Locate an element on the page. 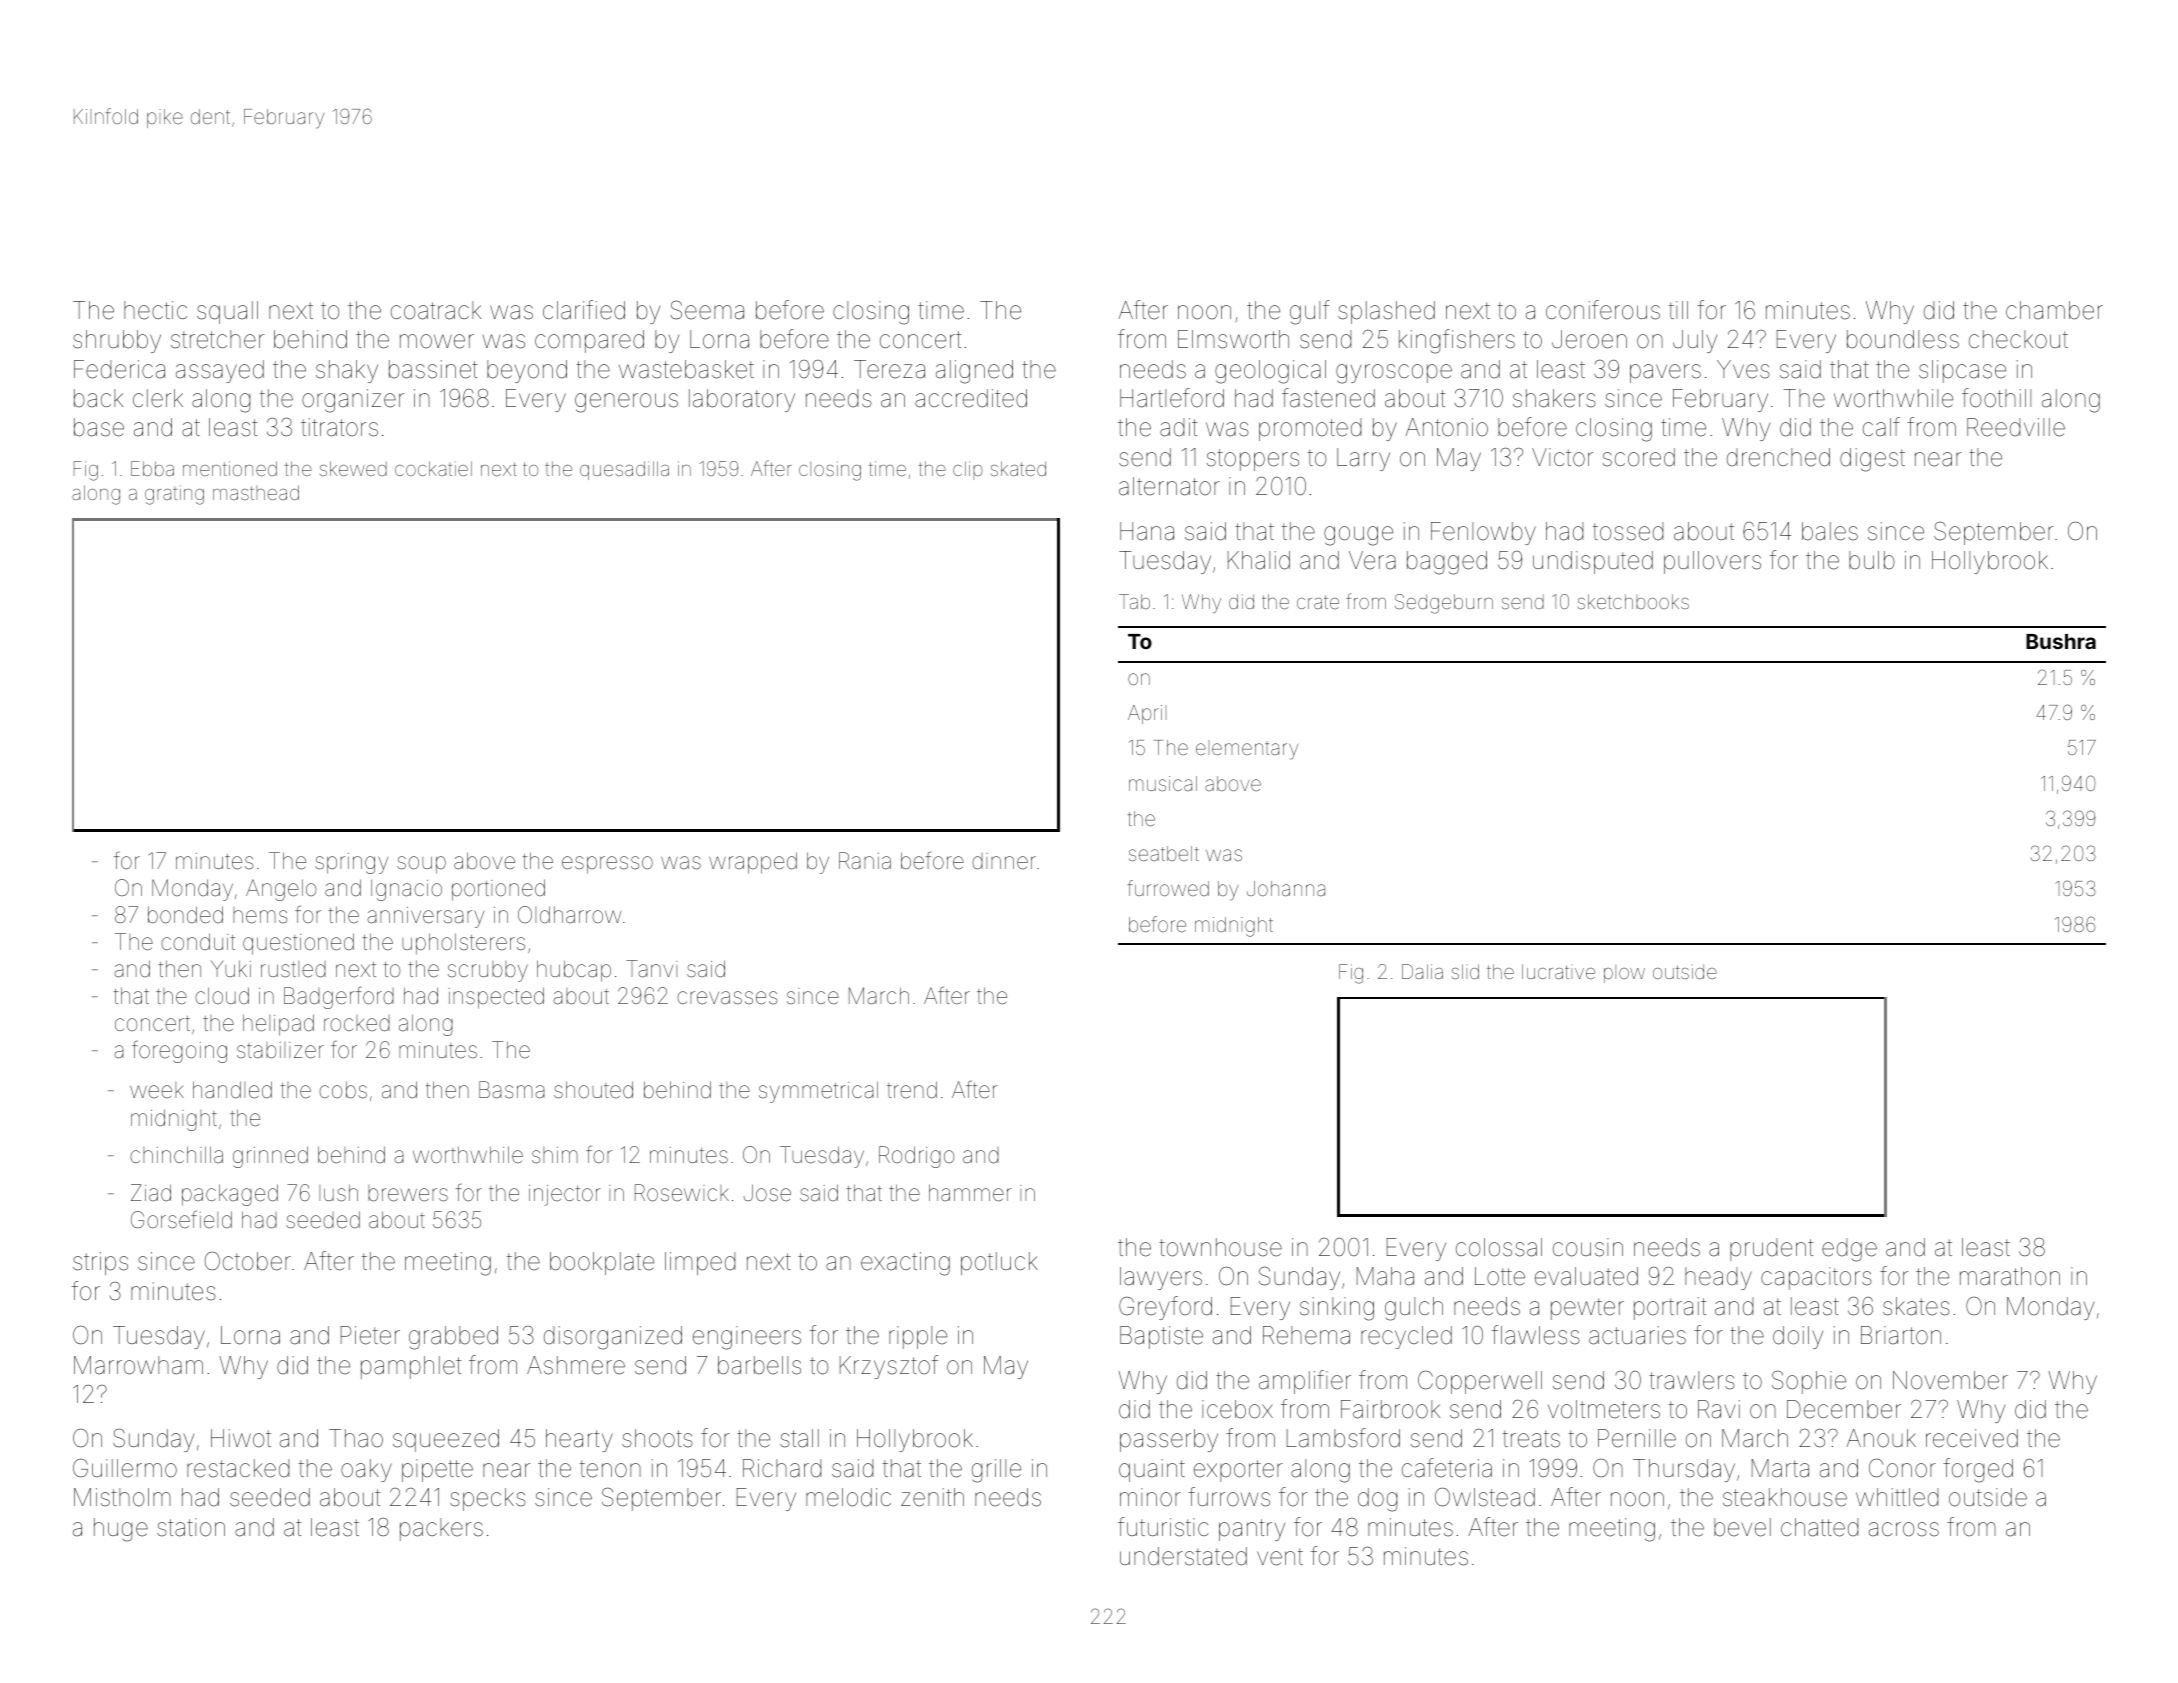  packers is located at coordinates (441, 1529).
